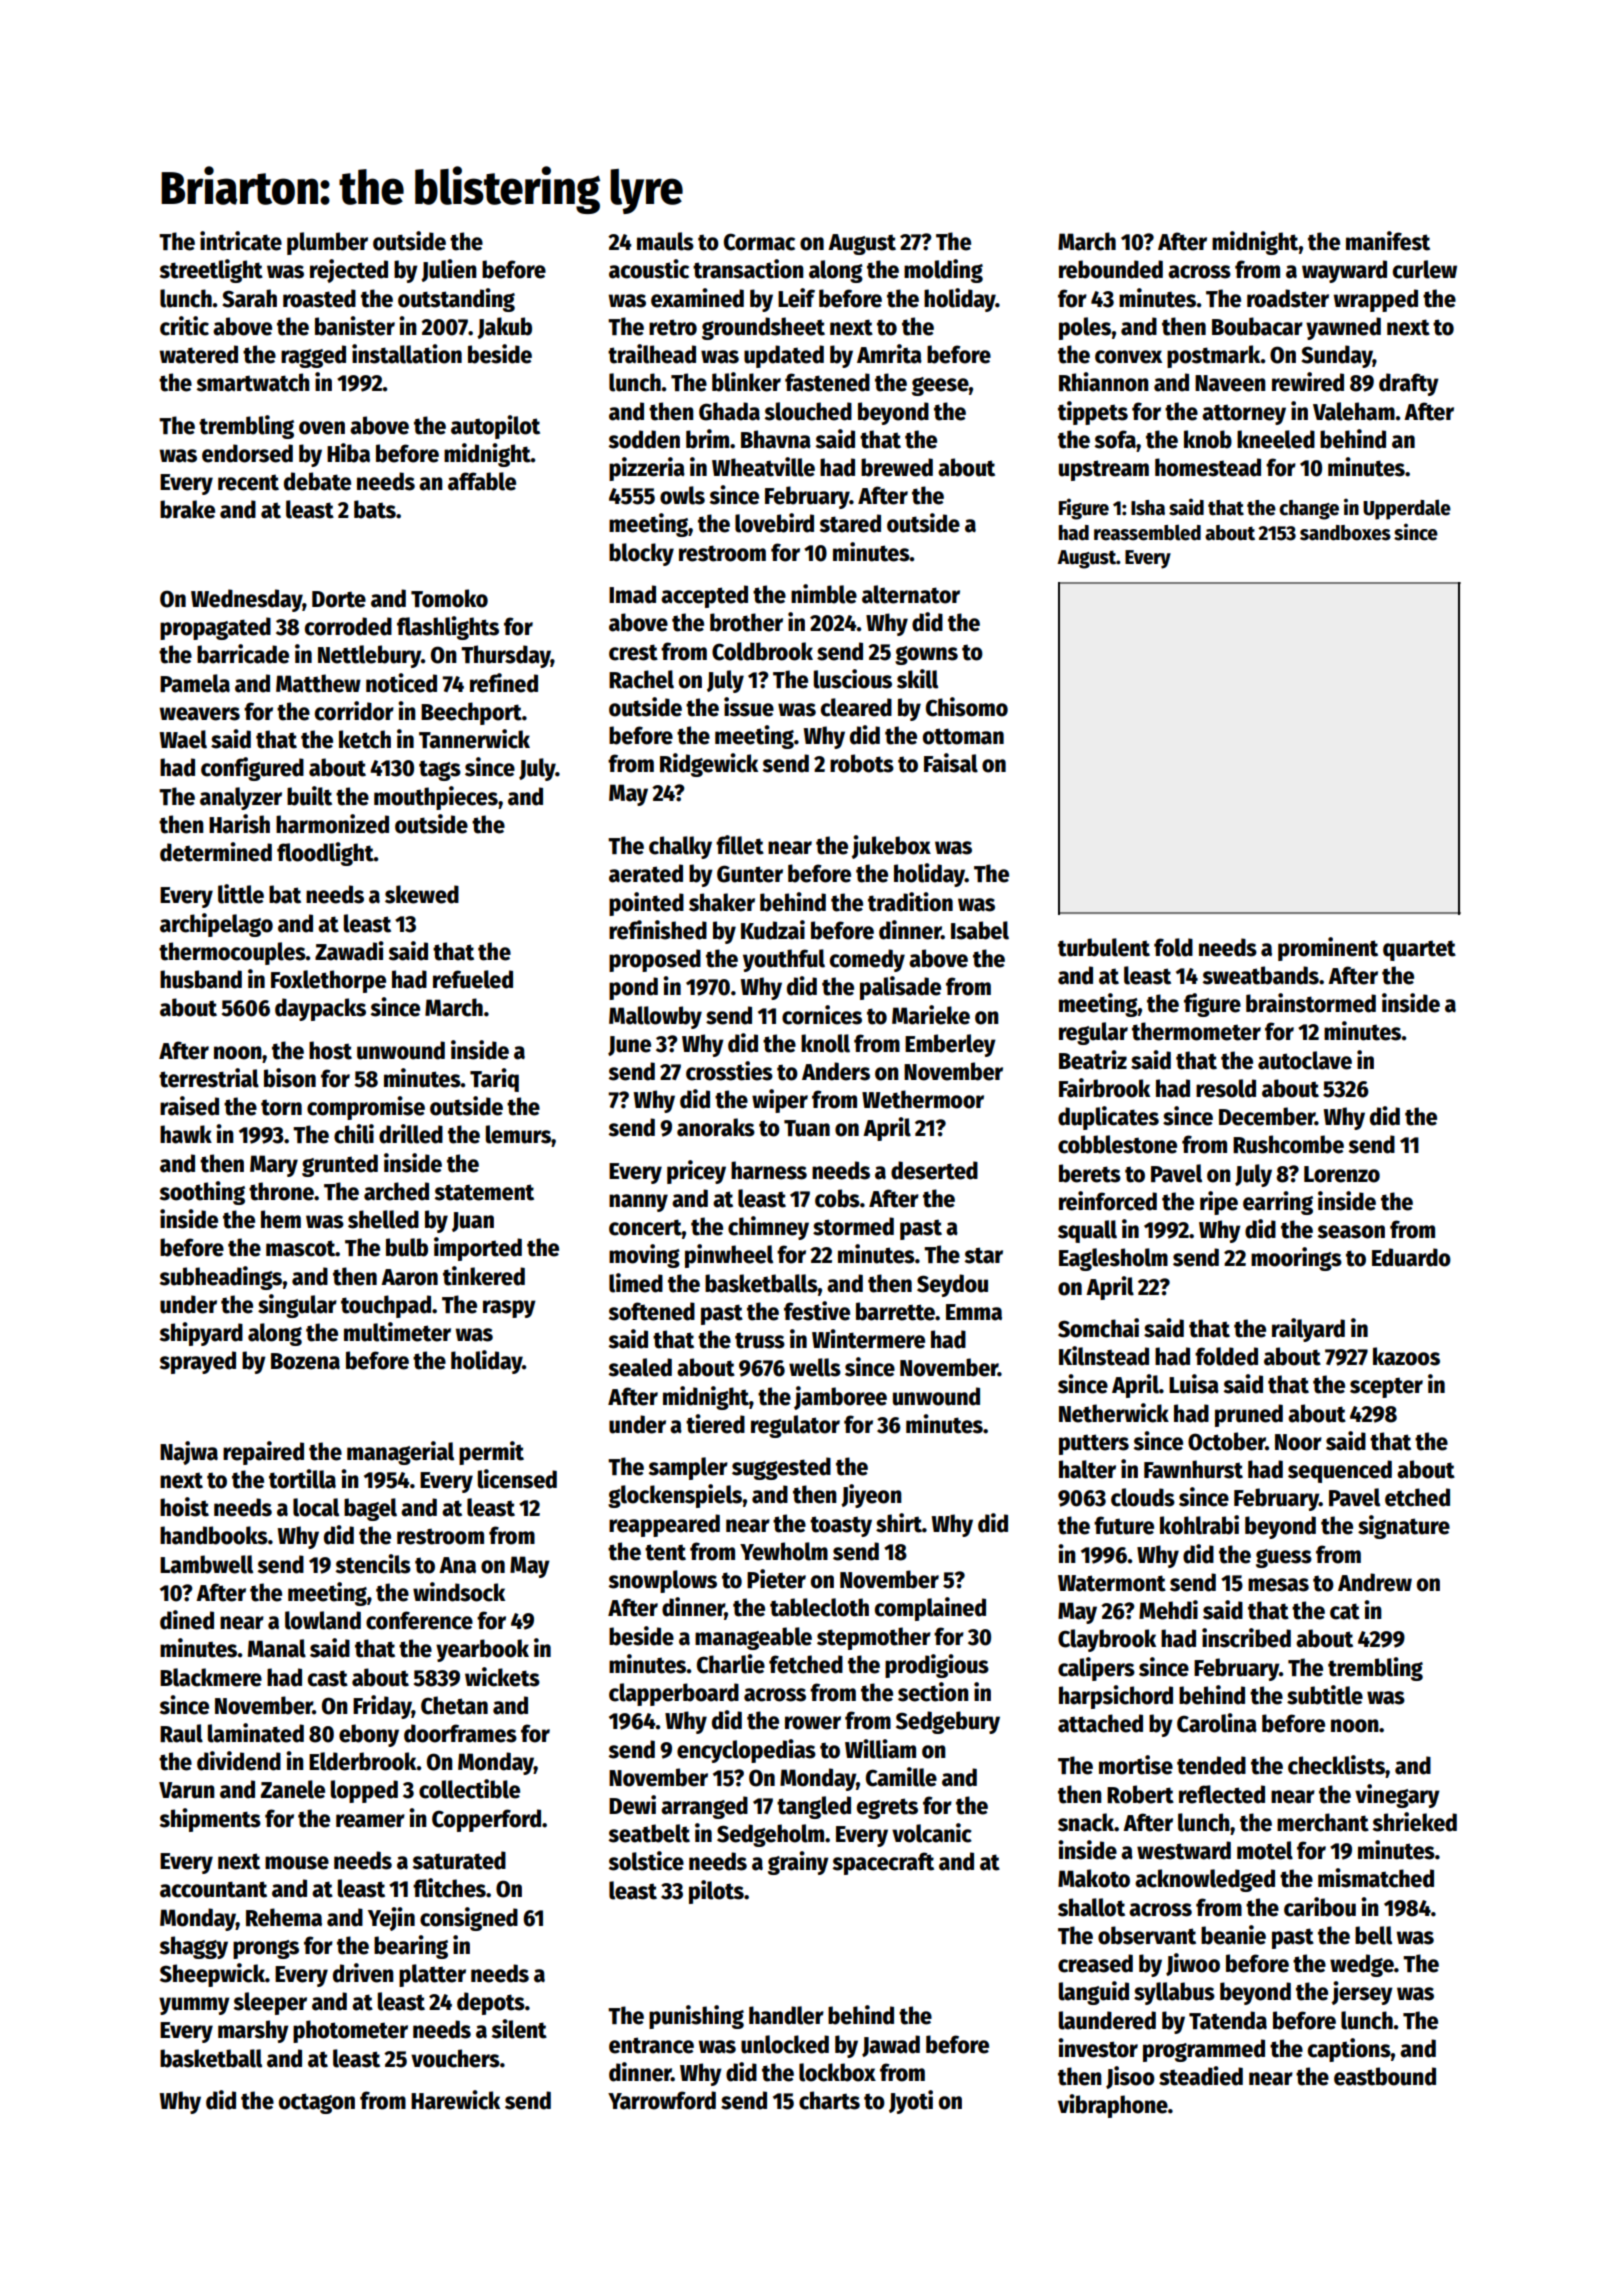 The height and width of the screenshot is (2292, 1620). Describe the element at coordinates (1308, 1330) in the screenshot. I see `railyard` at that location.
